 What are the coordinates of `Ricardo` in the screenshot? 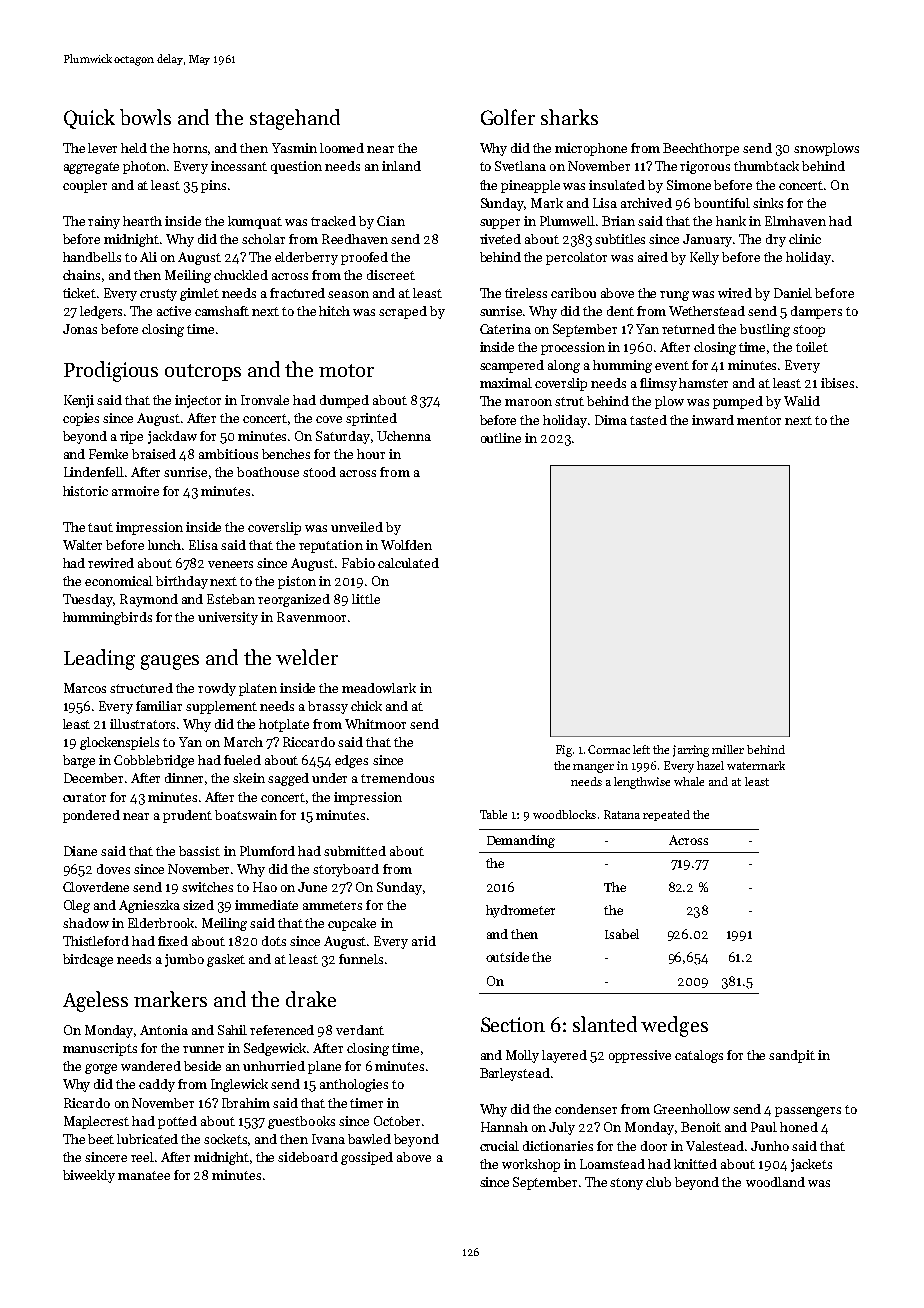 It's located at (87, 1103).
